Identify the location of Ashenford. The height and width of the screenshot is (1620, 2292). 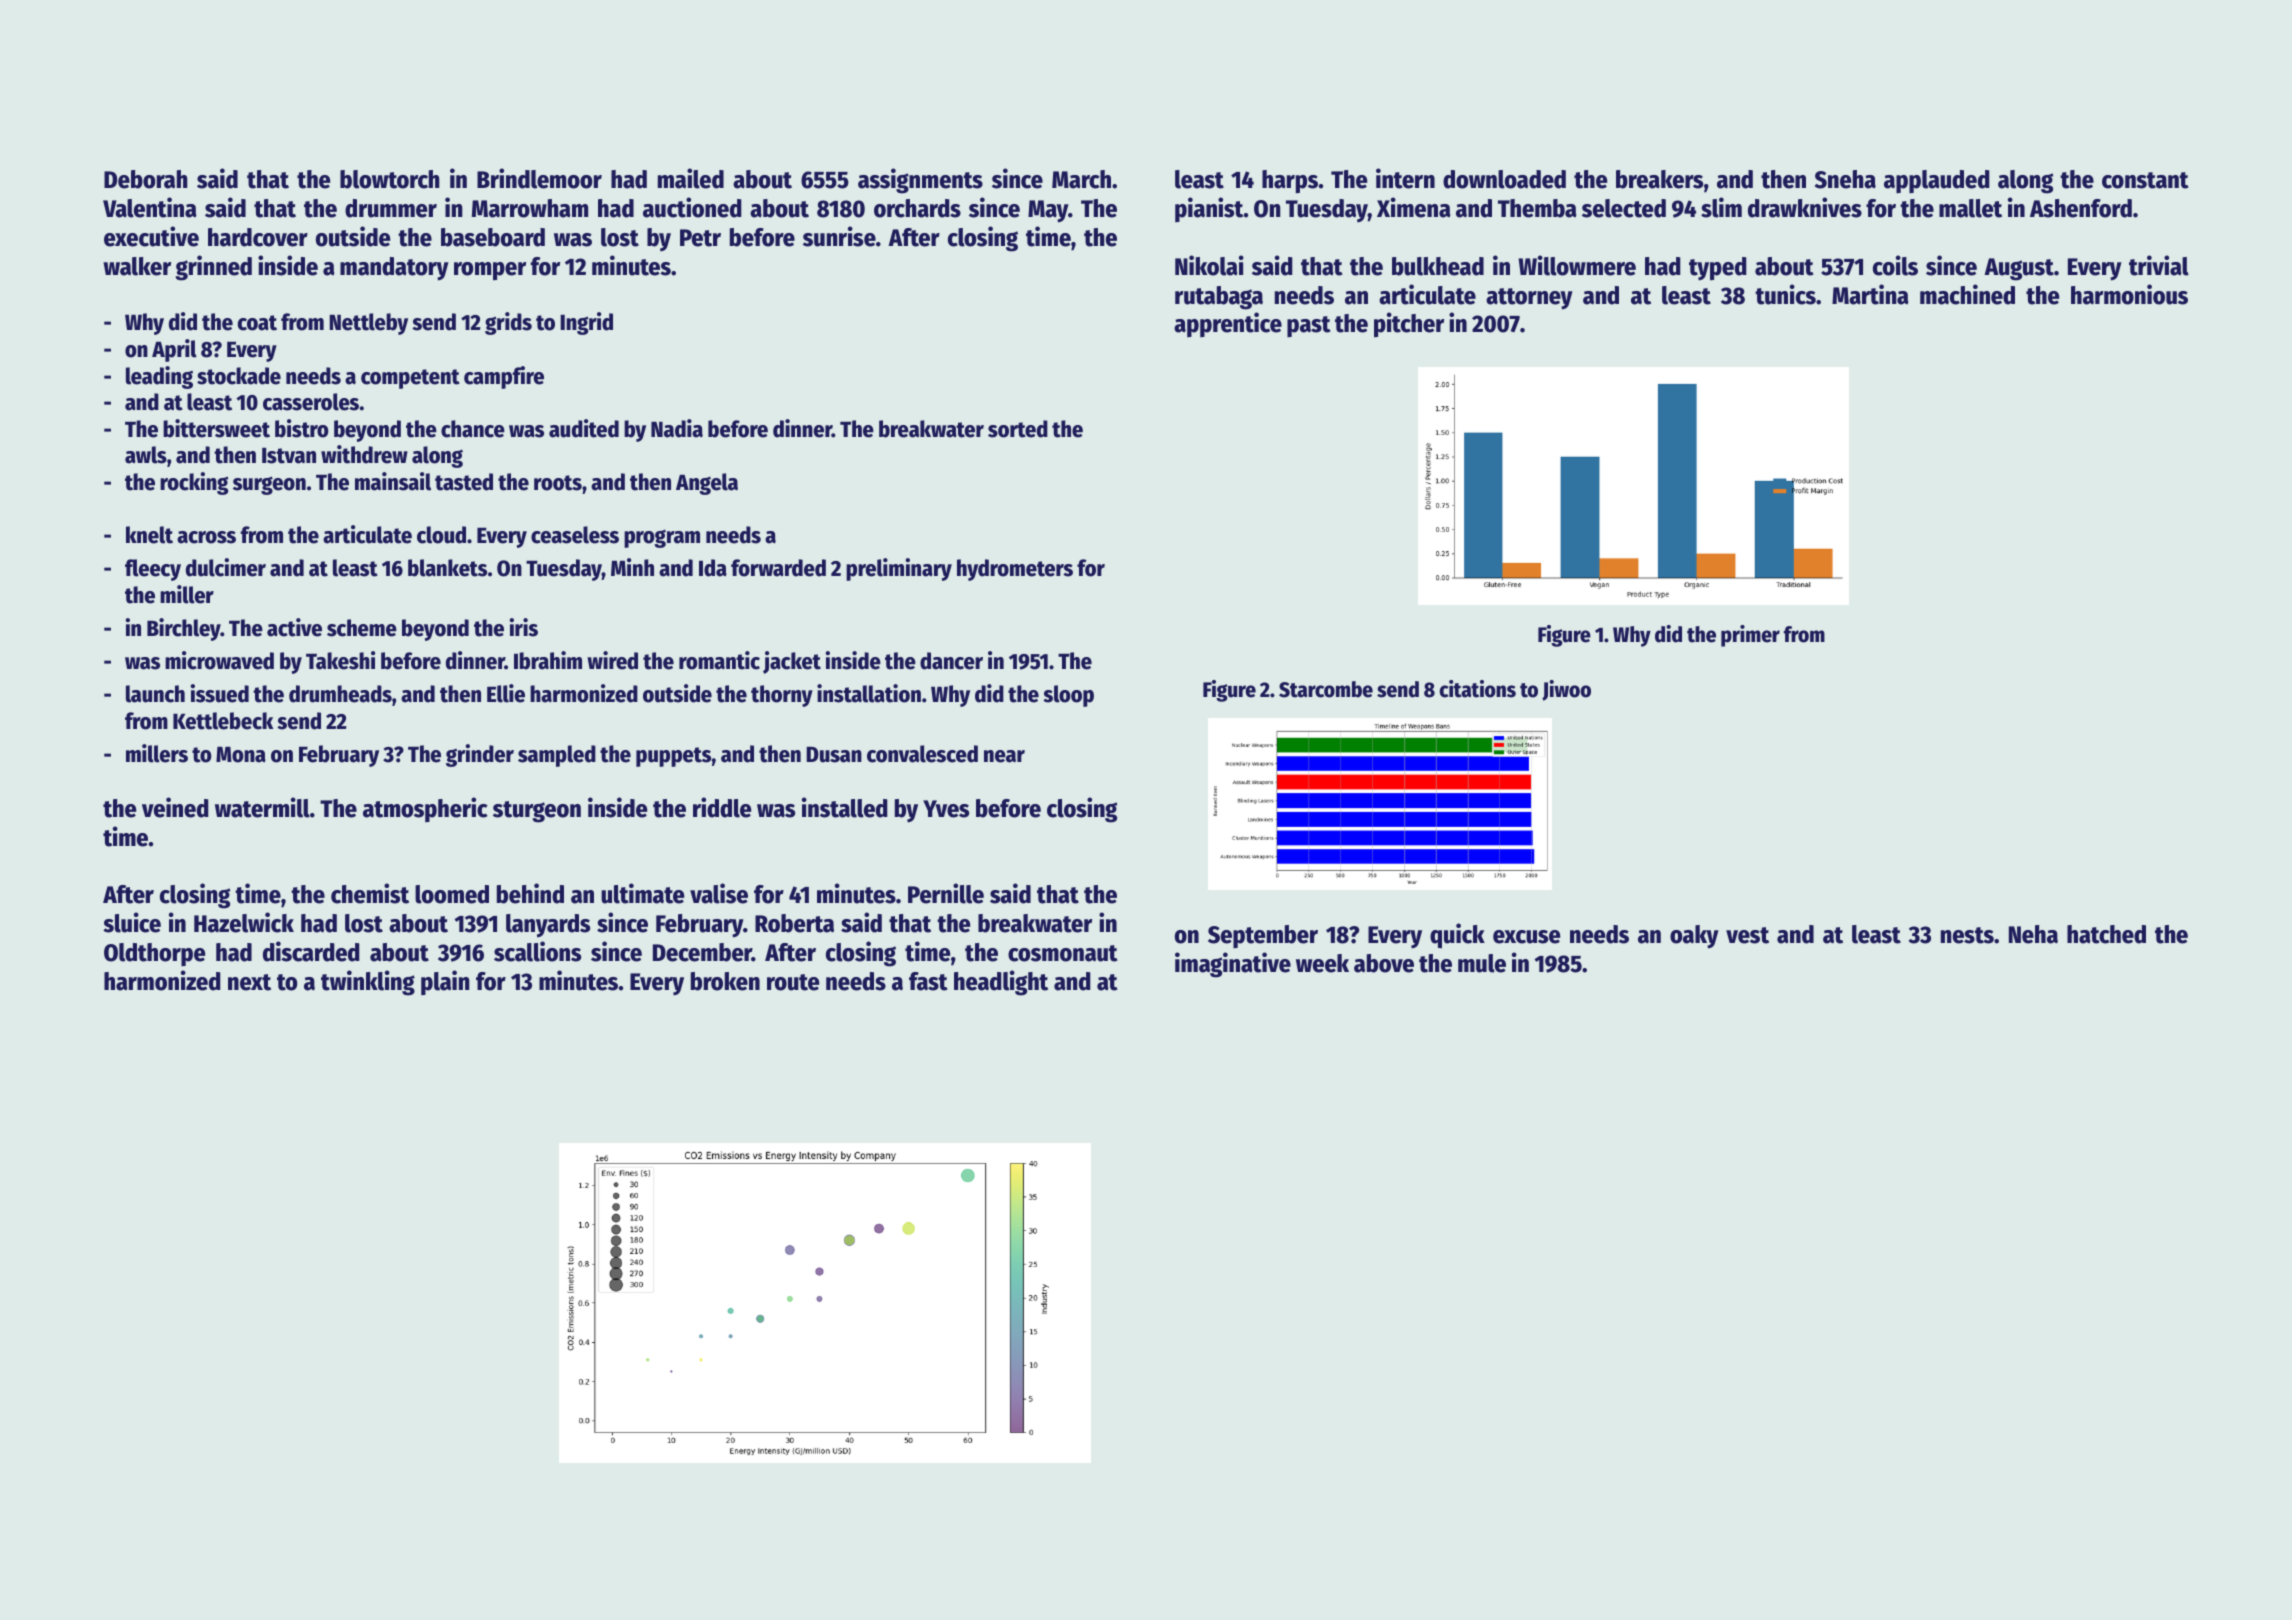
(2081, 208).
